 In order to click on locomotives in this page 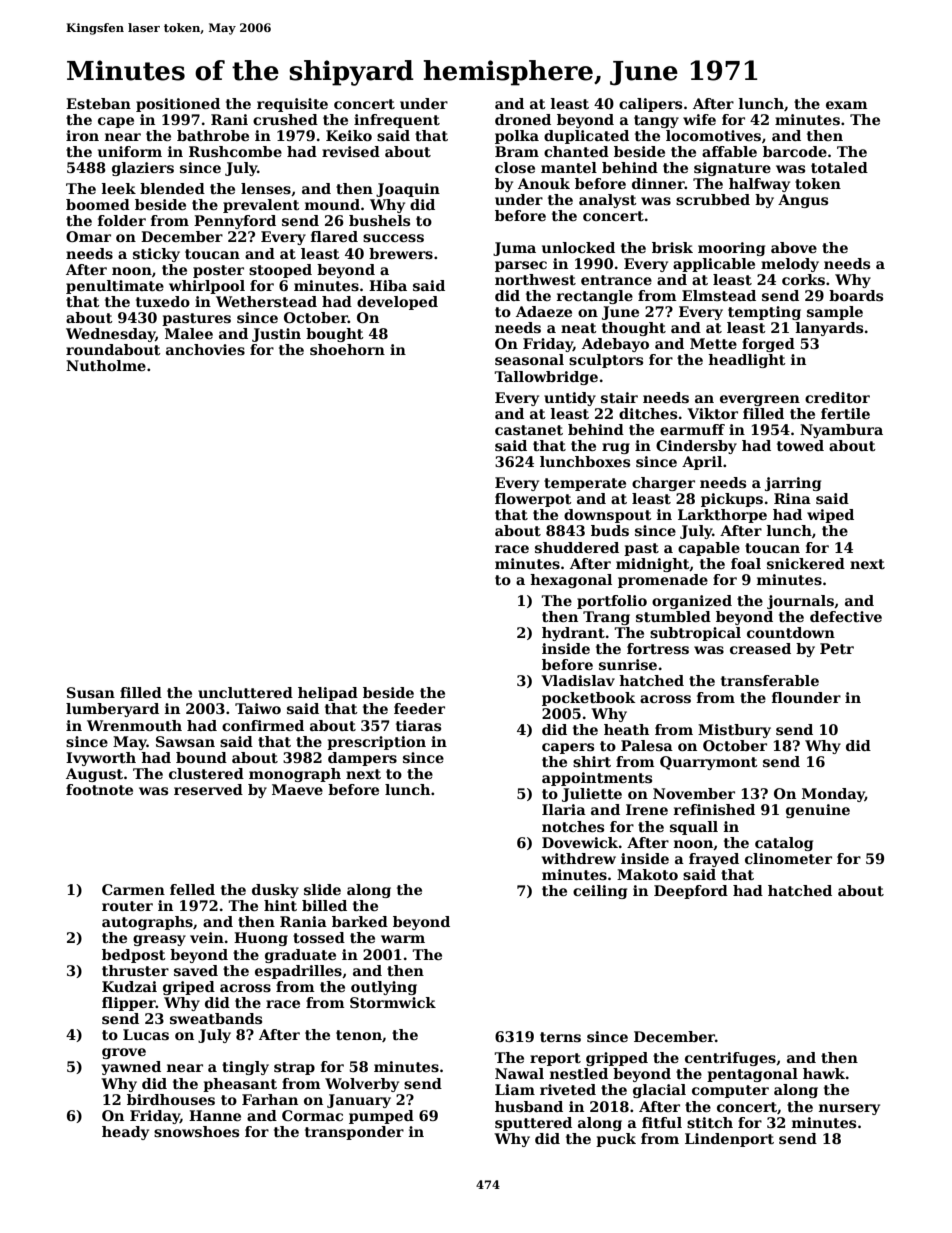, I will do `click(713, 135)`.
